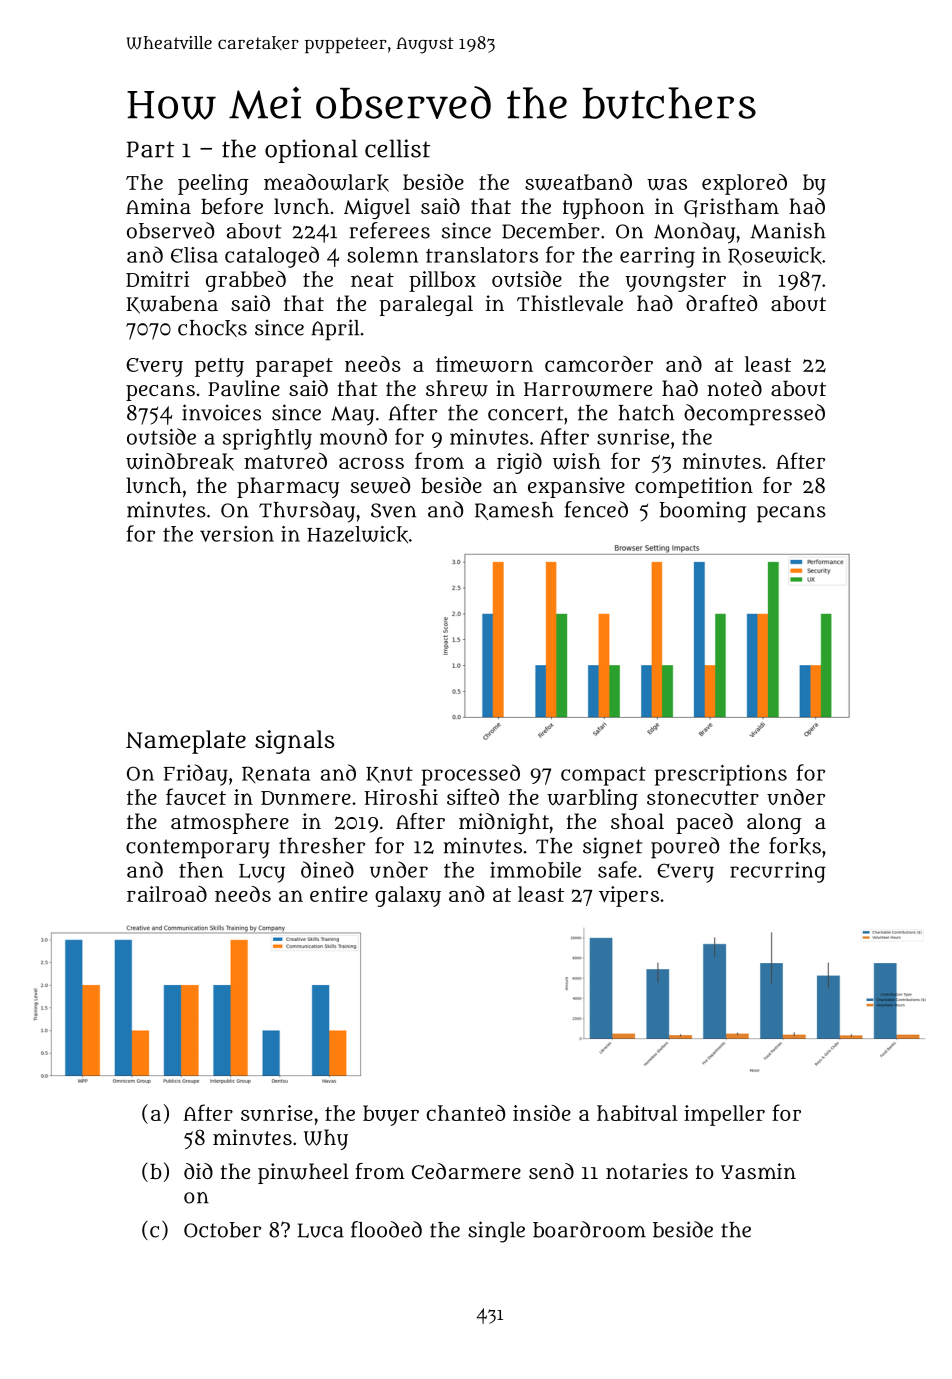 The width and height of the image is (952, 1379). Describe the element at coordinates (578, 182) in the image. I see `sweatband` at that location.
